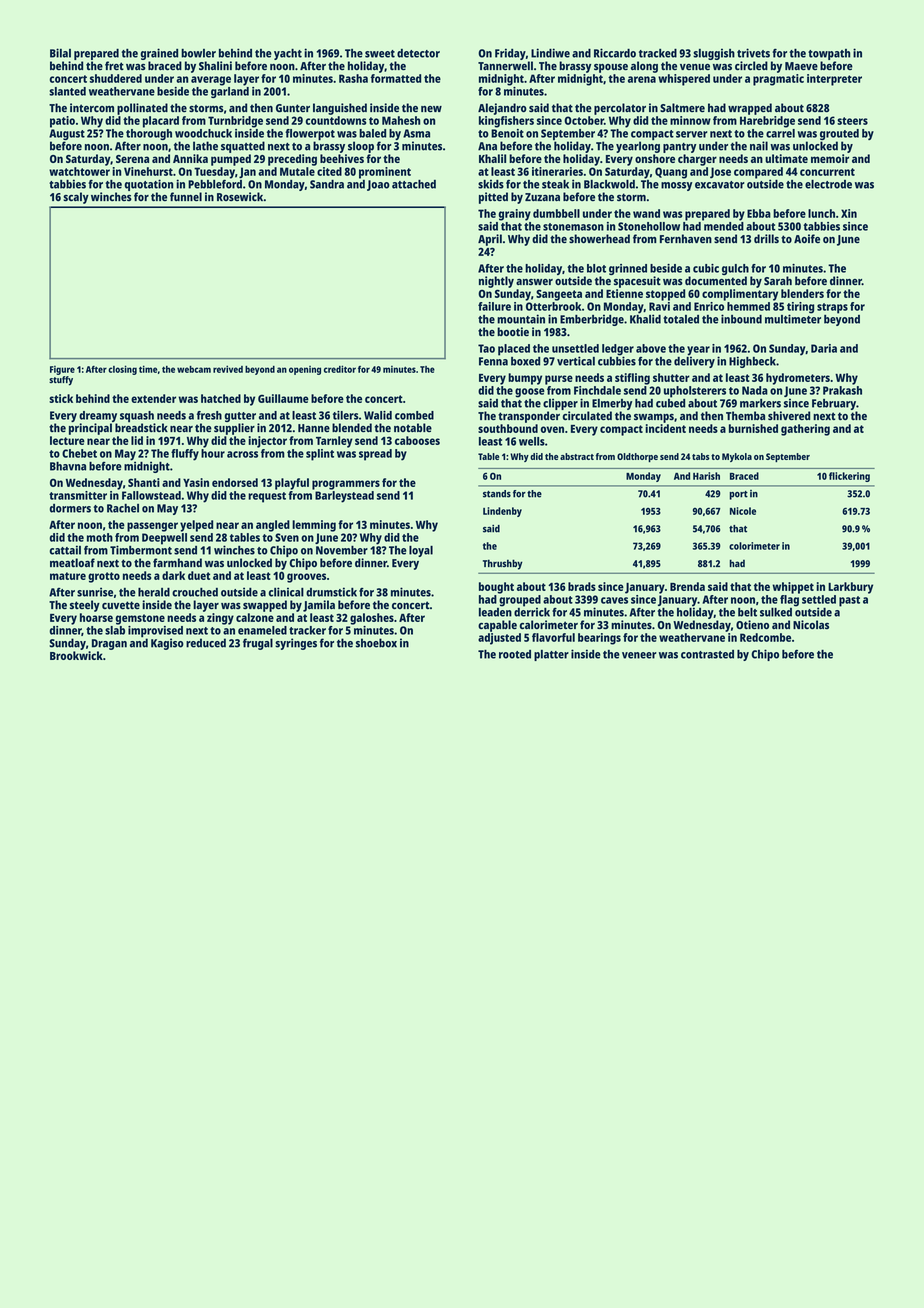  Describe the element at coordinates (141, 550) in the screenshot. I see `Timbermont` at that location.
